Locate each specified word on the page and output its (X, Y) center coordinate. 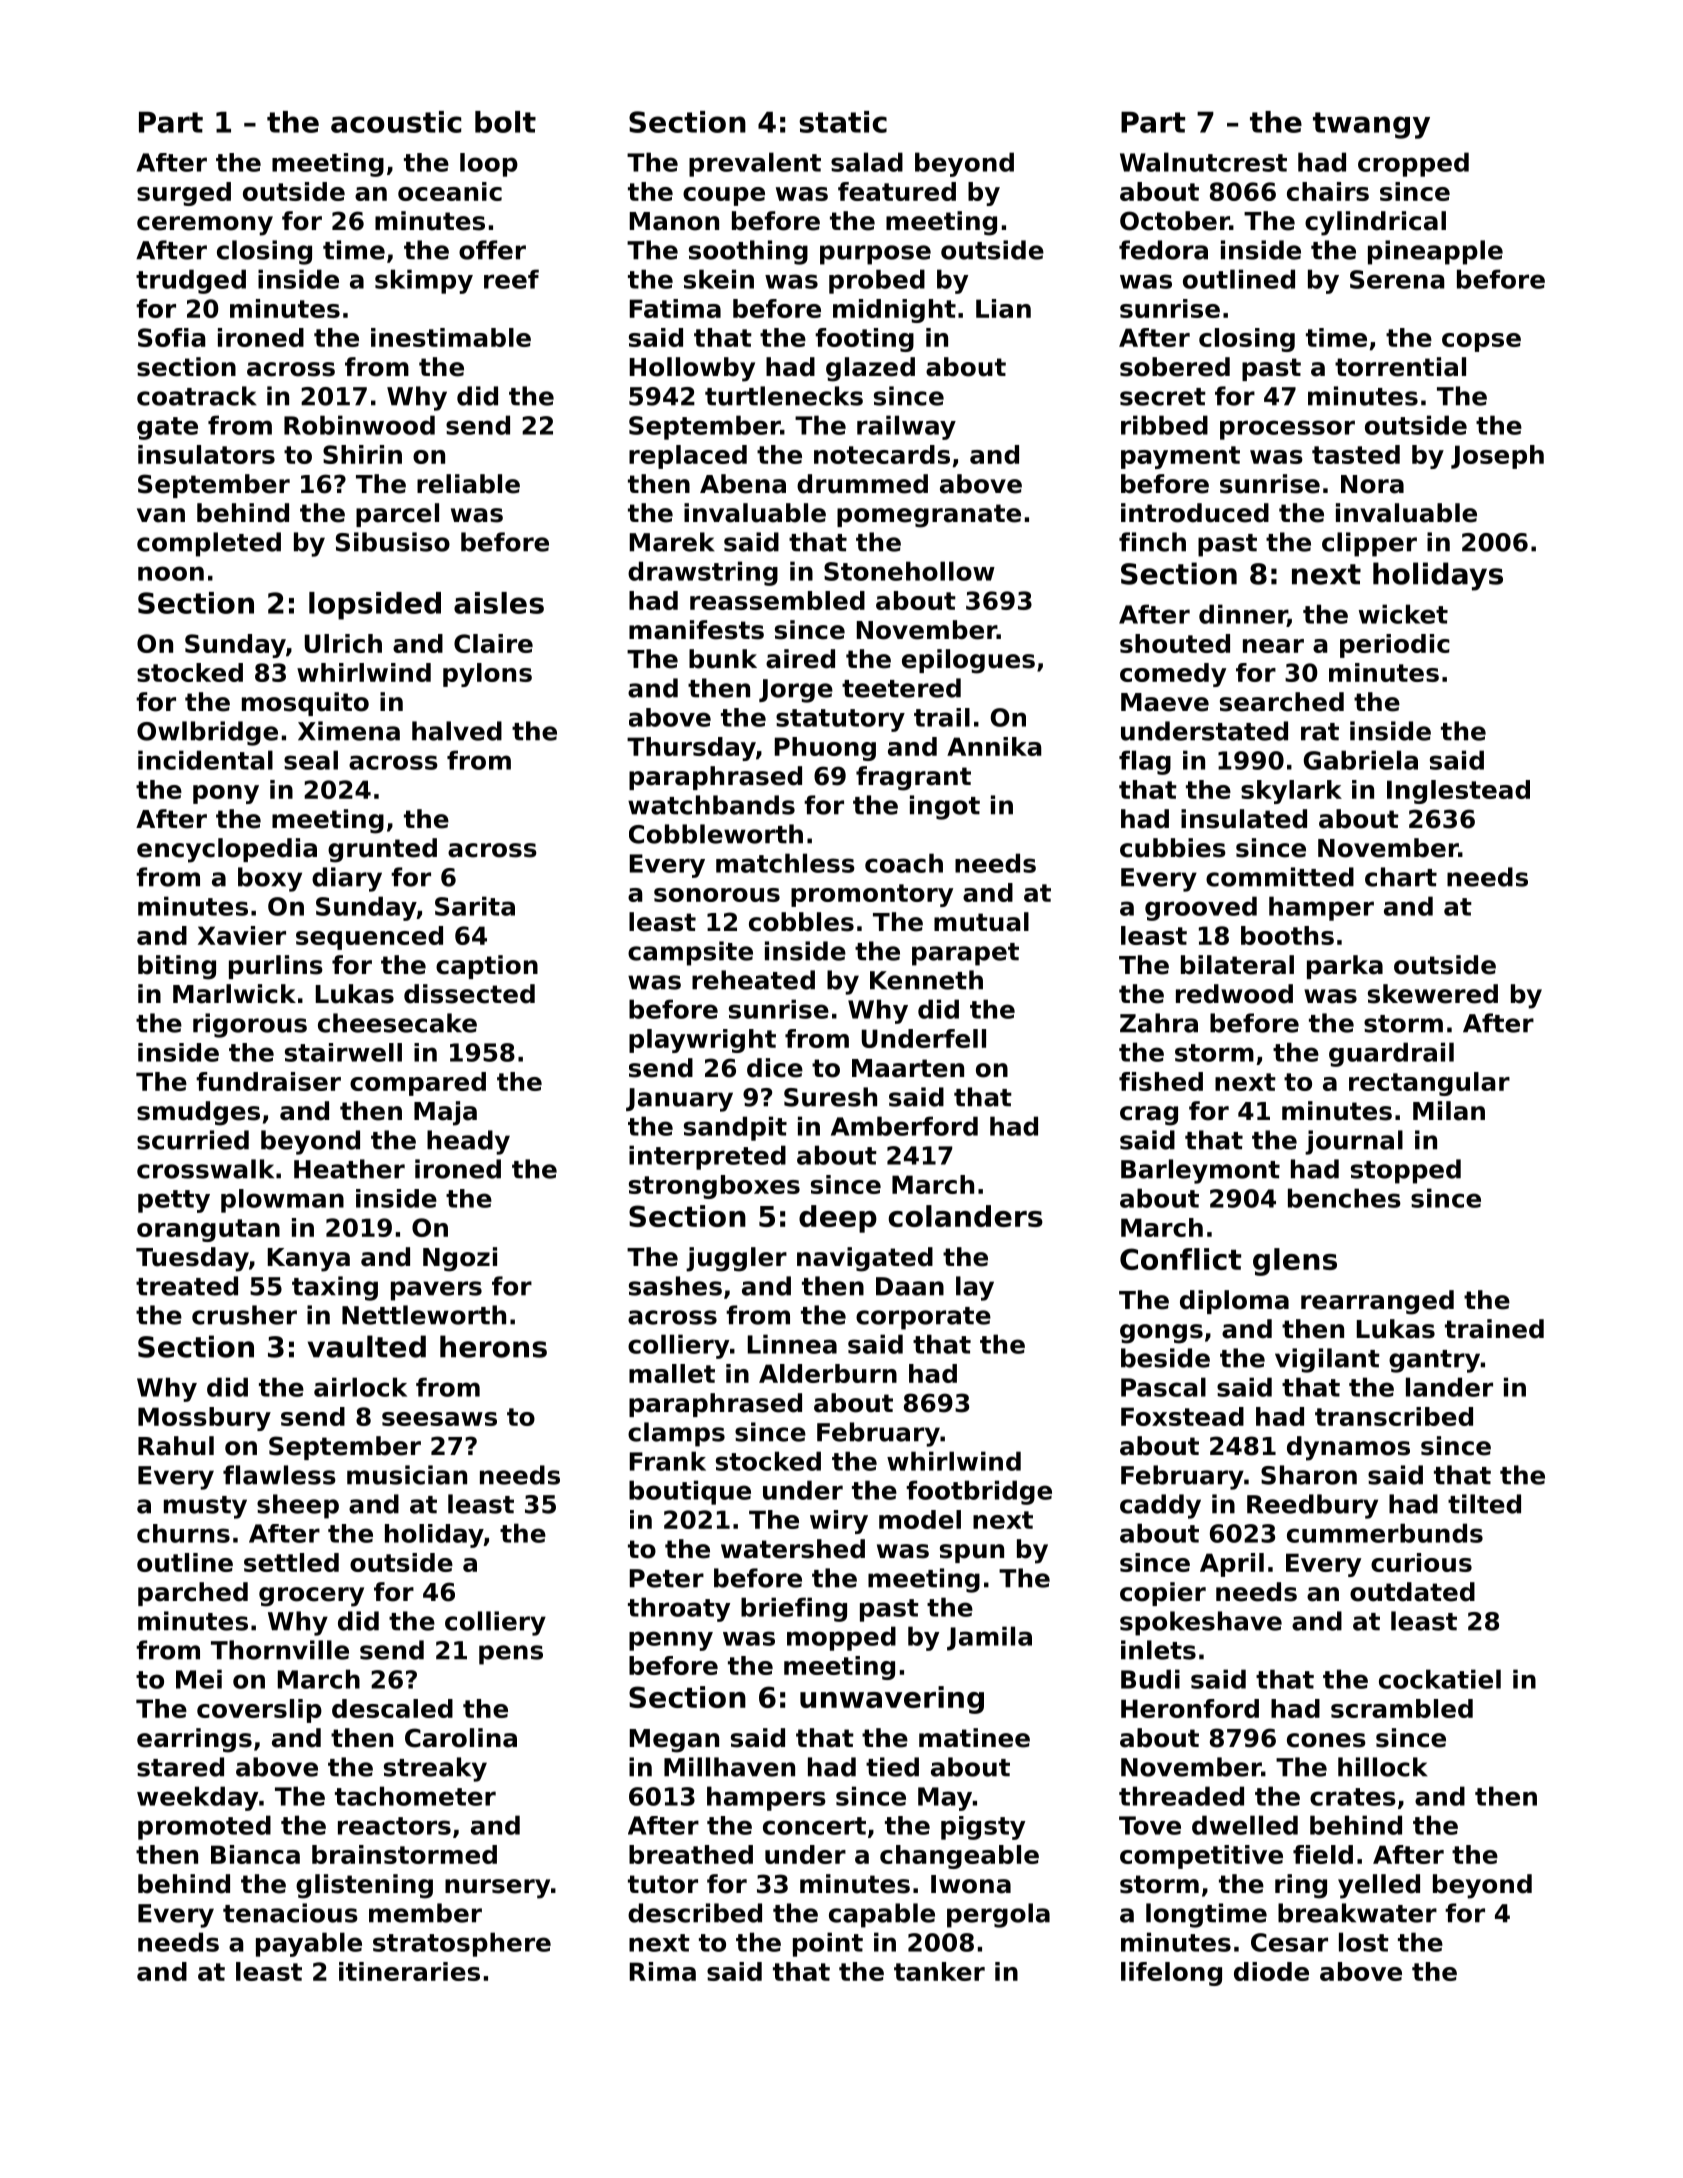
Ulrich (343, 643)
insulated (1244, 819)
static (843, 122)
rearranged (1377, 1302)
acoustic (396, 122)
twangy (1371, 125)
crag (1149, 1116)
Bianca (255, 1854)
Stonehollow (909, 571)
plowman (282, 1201)
